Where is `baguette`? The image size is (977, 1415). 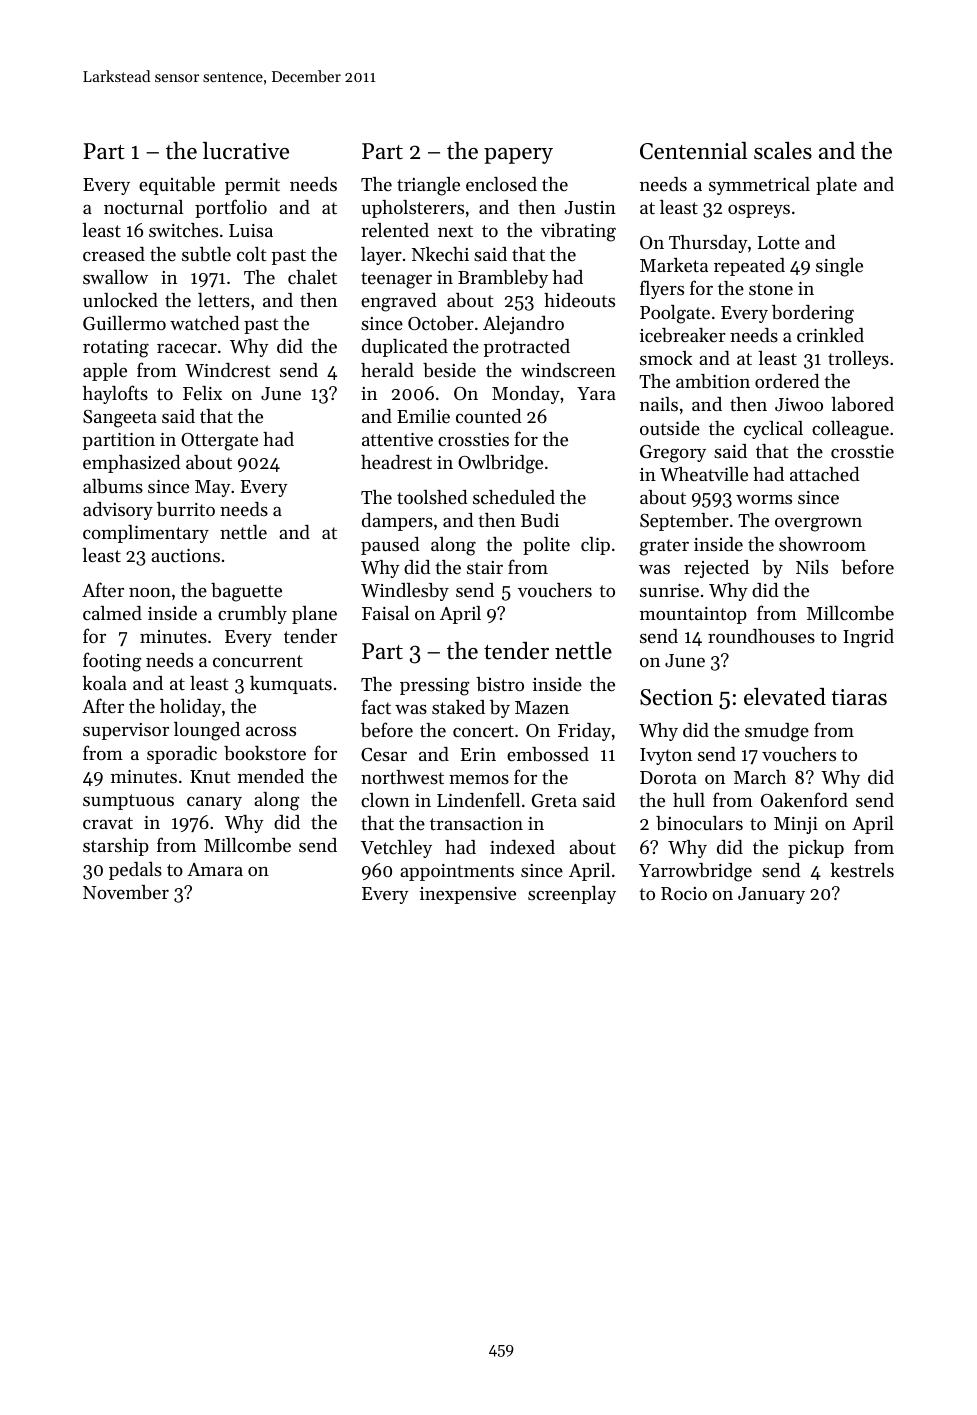 baguette is located at coordinates (246, 592).
